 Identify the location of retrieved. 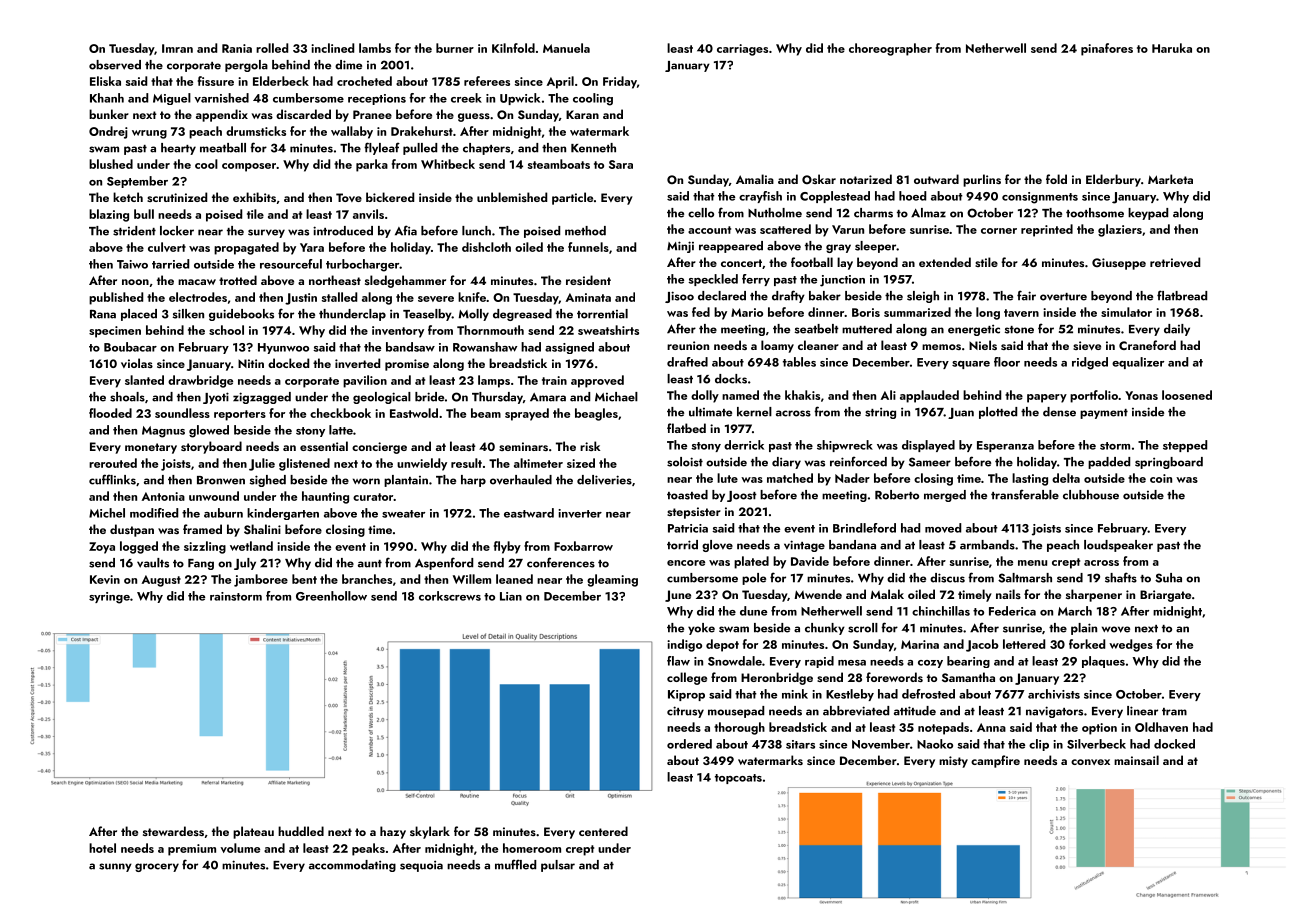
(1175, 262).
